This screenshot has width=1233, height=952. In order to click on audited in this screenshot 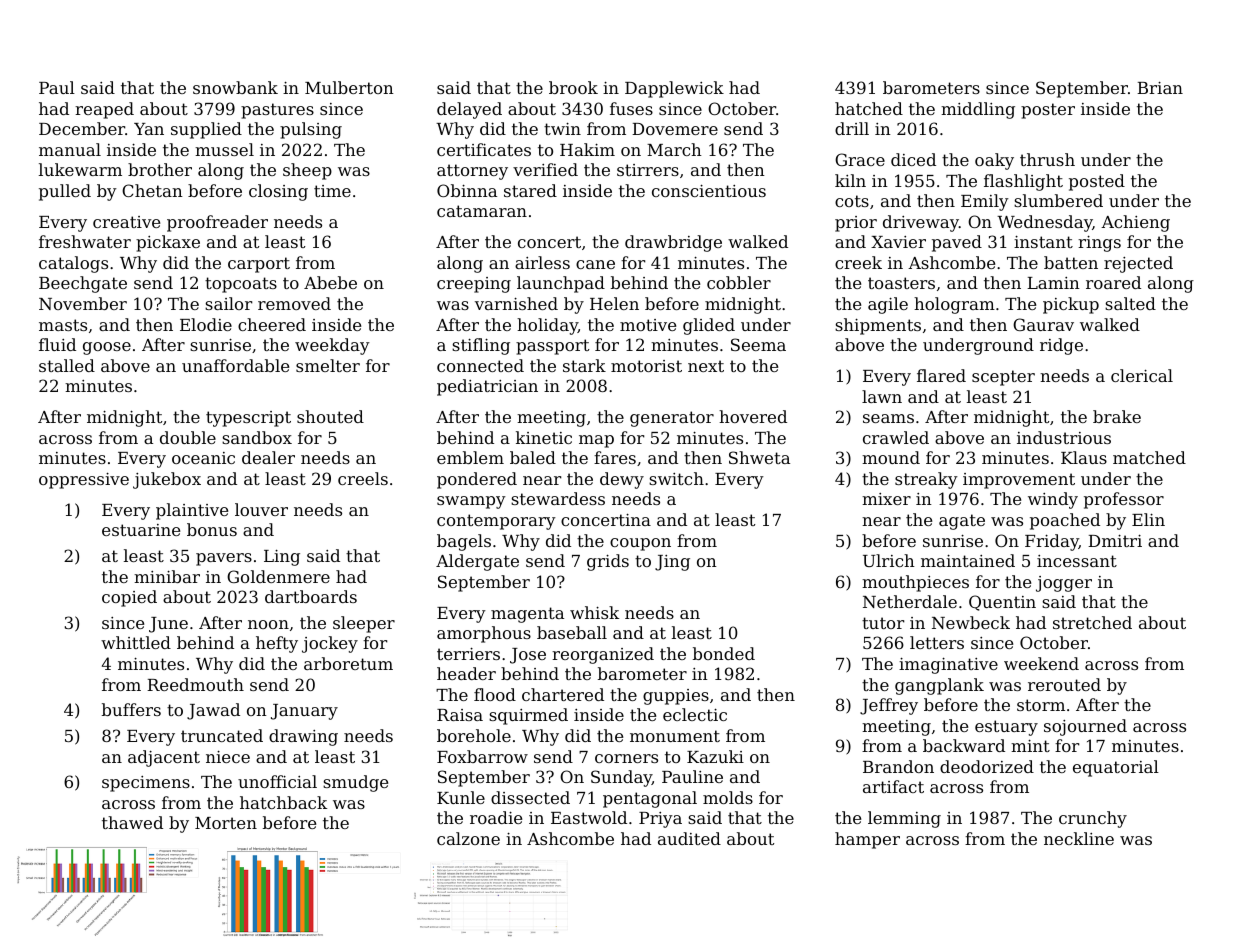, I will do `click(689, 838)`.
